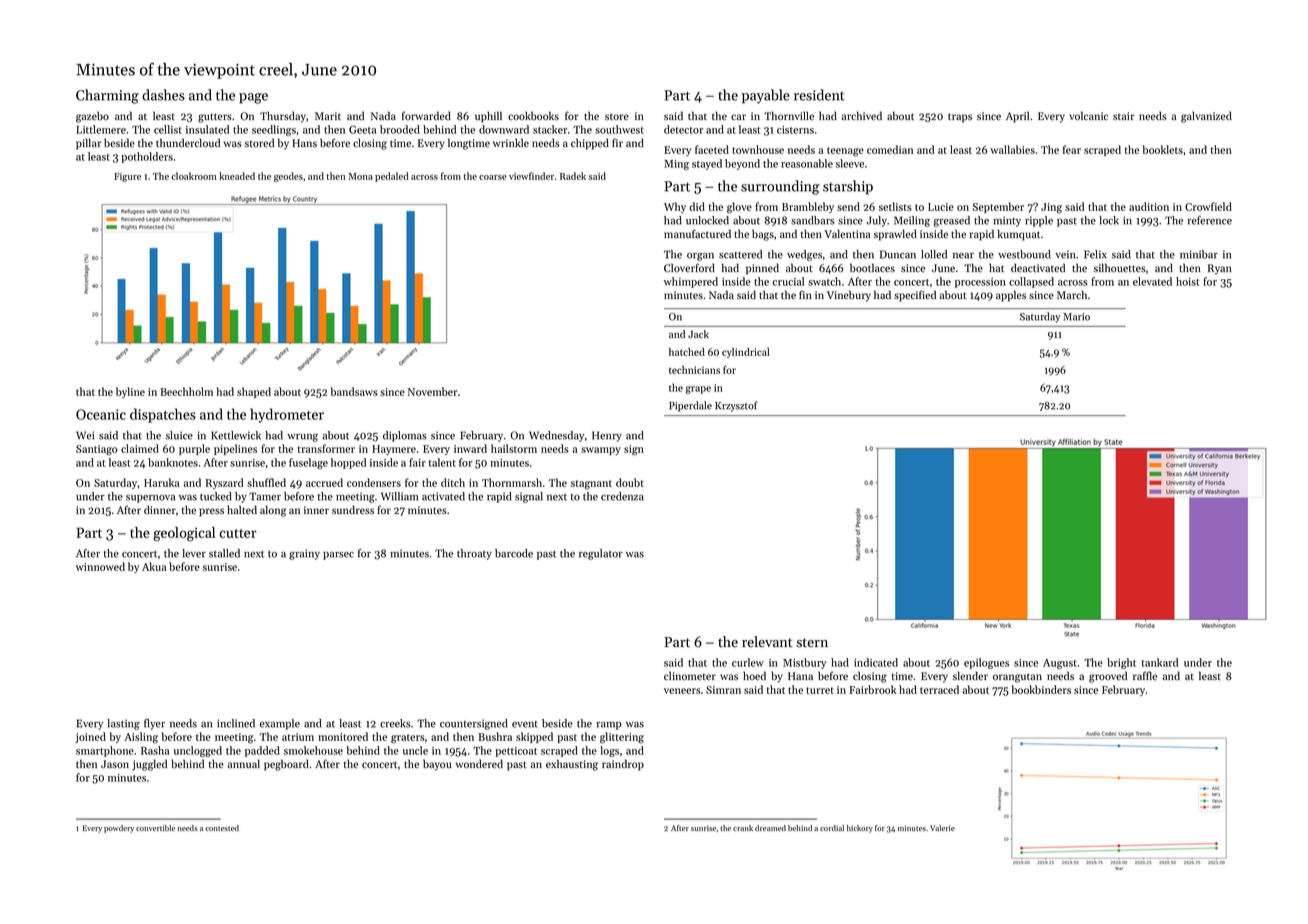 The width and height of the page is (1308, 924). What do you see at coordinates (767, 642) in the page?
I see `relevant` at bounding box center [767, 642].
